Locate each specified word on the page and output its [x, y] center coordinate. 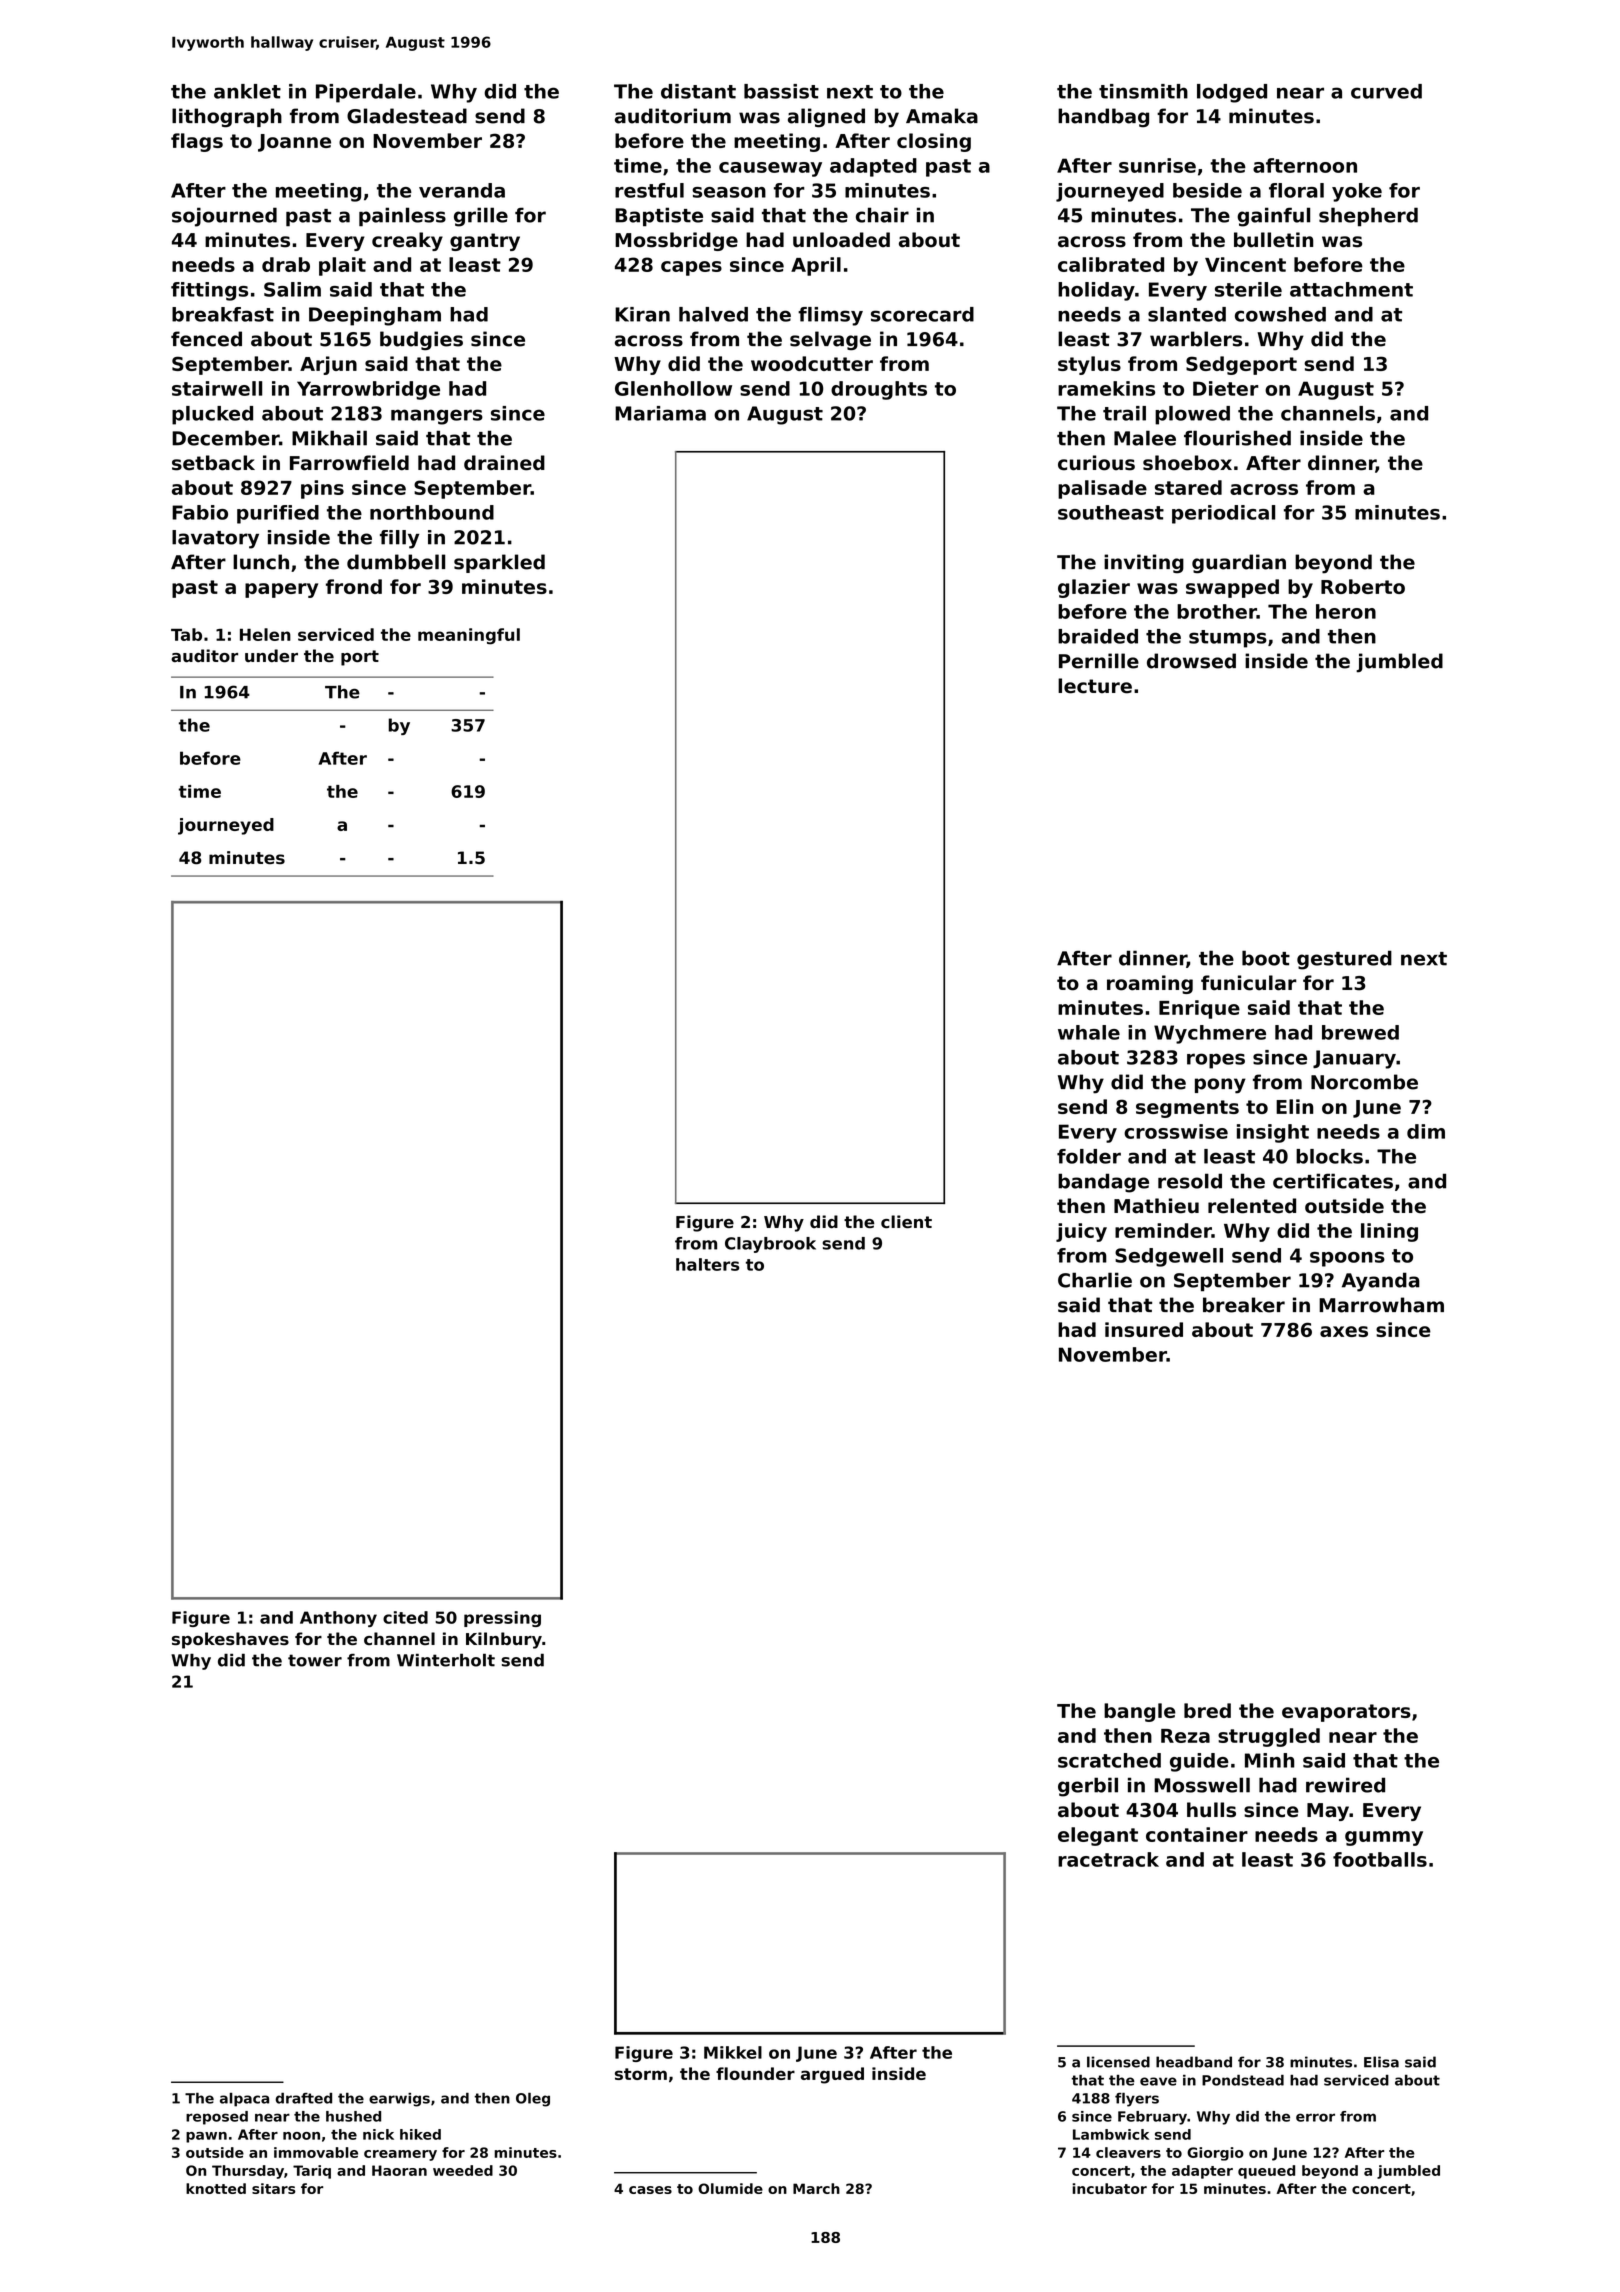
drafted [303, 2098]
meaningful [469, 636]
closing [934, 142]
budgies [421, 340]
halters [707, 1264]
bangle [1140, 1712]
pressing [502, 1619]
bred [1207, 1710]
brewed [1360, 1032]
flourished [1237, 438]
